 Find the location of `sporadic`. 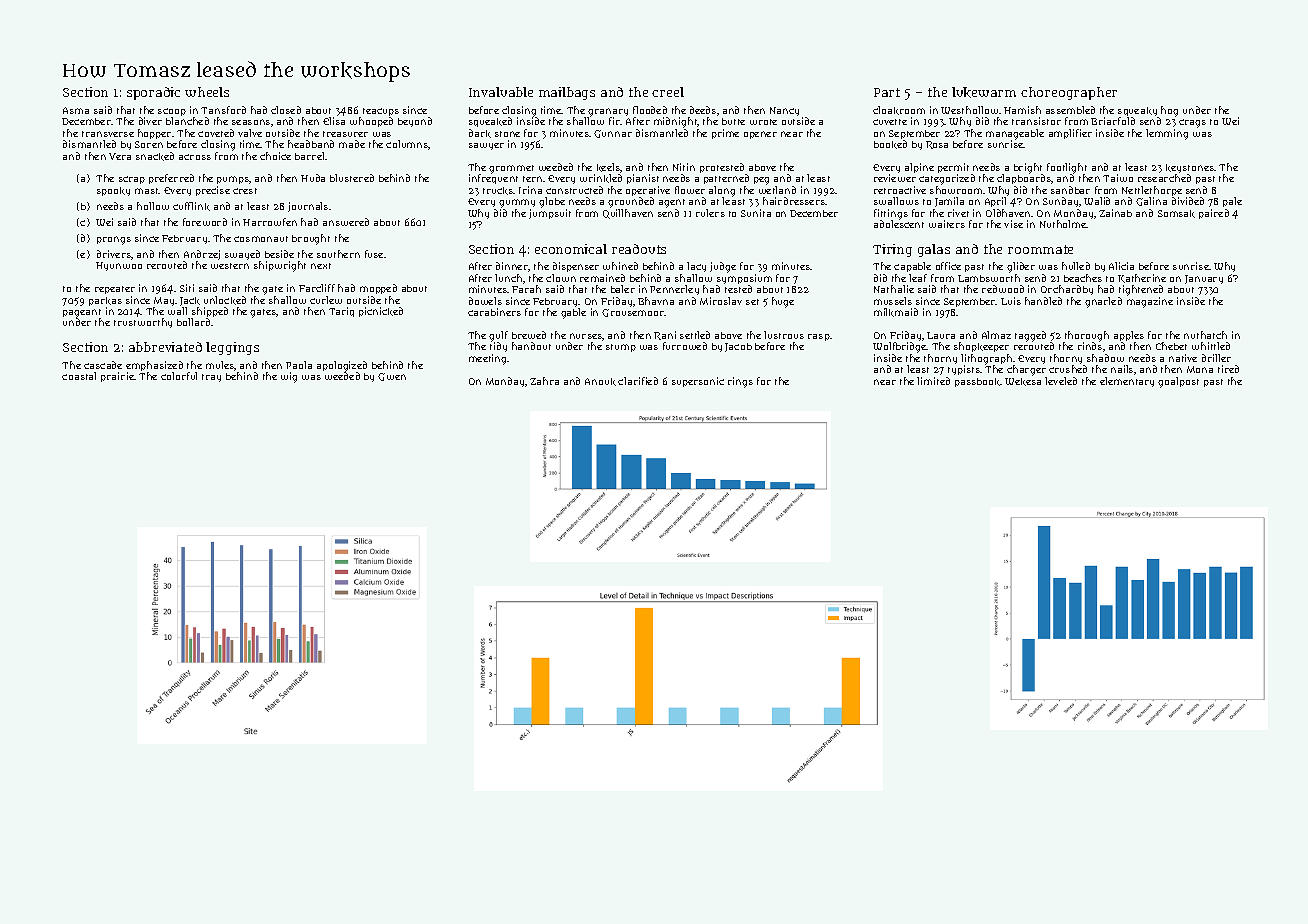

sporadic is located at coordinates (153, 93).
